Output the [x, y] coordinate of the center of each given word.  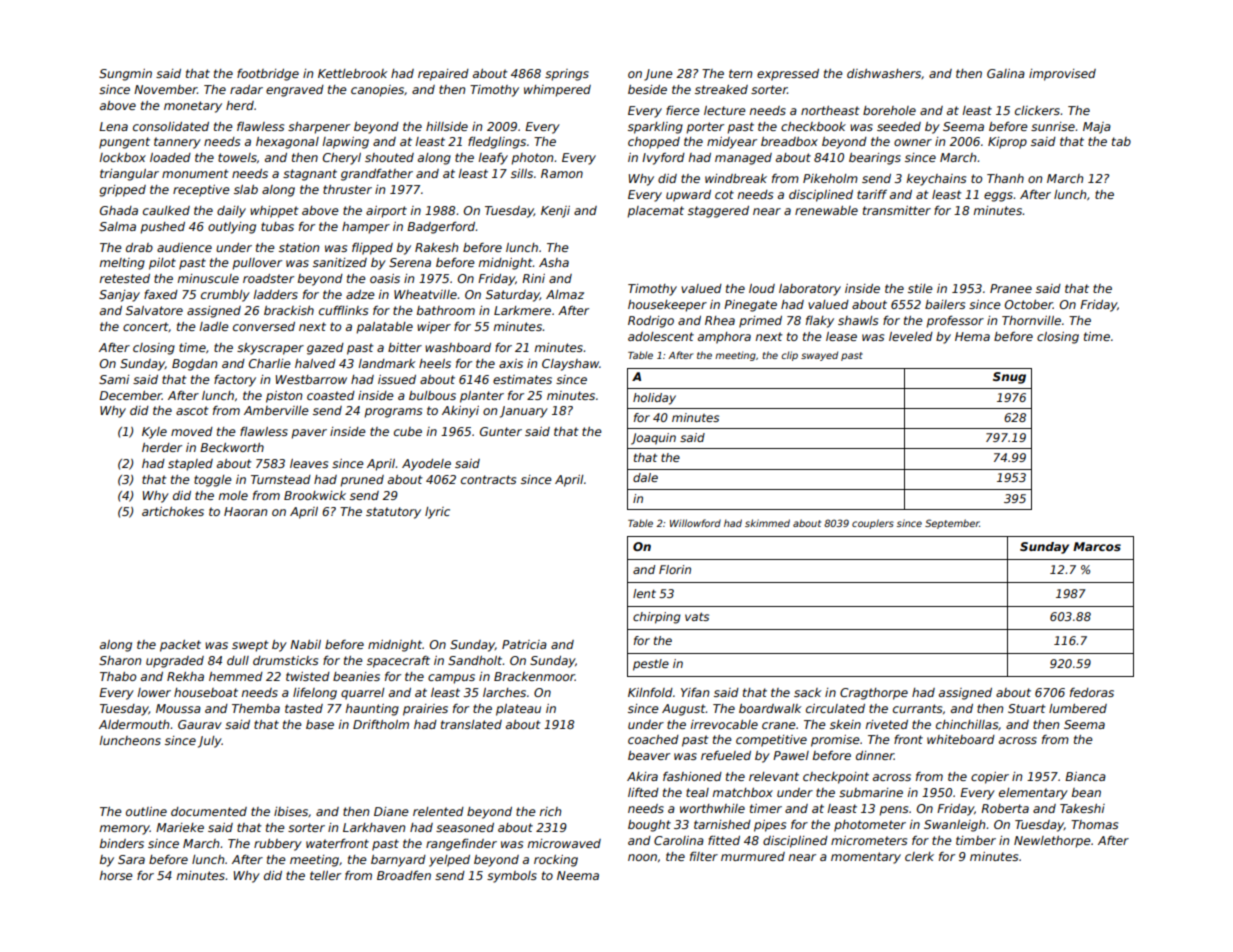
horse [116, 875]
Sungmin [125, 75]
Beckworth [232, 447]
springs [567, 75]
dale [645, 477]
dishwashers [884, 73]
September [952, 524]
